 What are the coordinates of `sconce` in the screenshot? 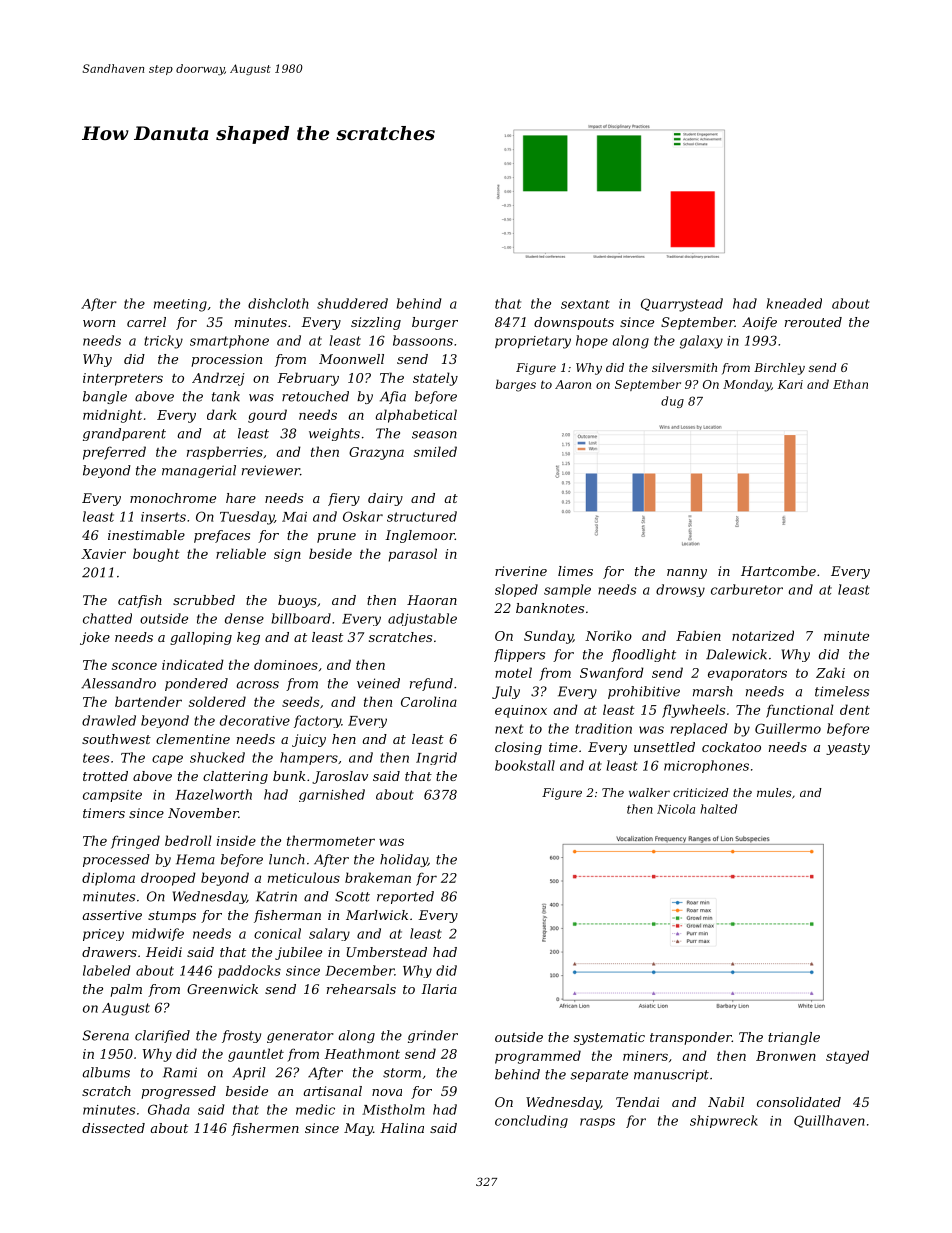 It's located at (134, 666).
